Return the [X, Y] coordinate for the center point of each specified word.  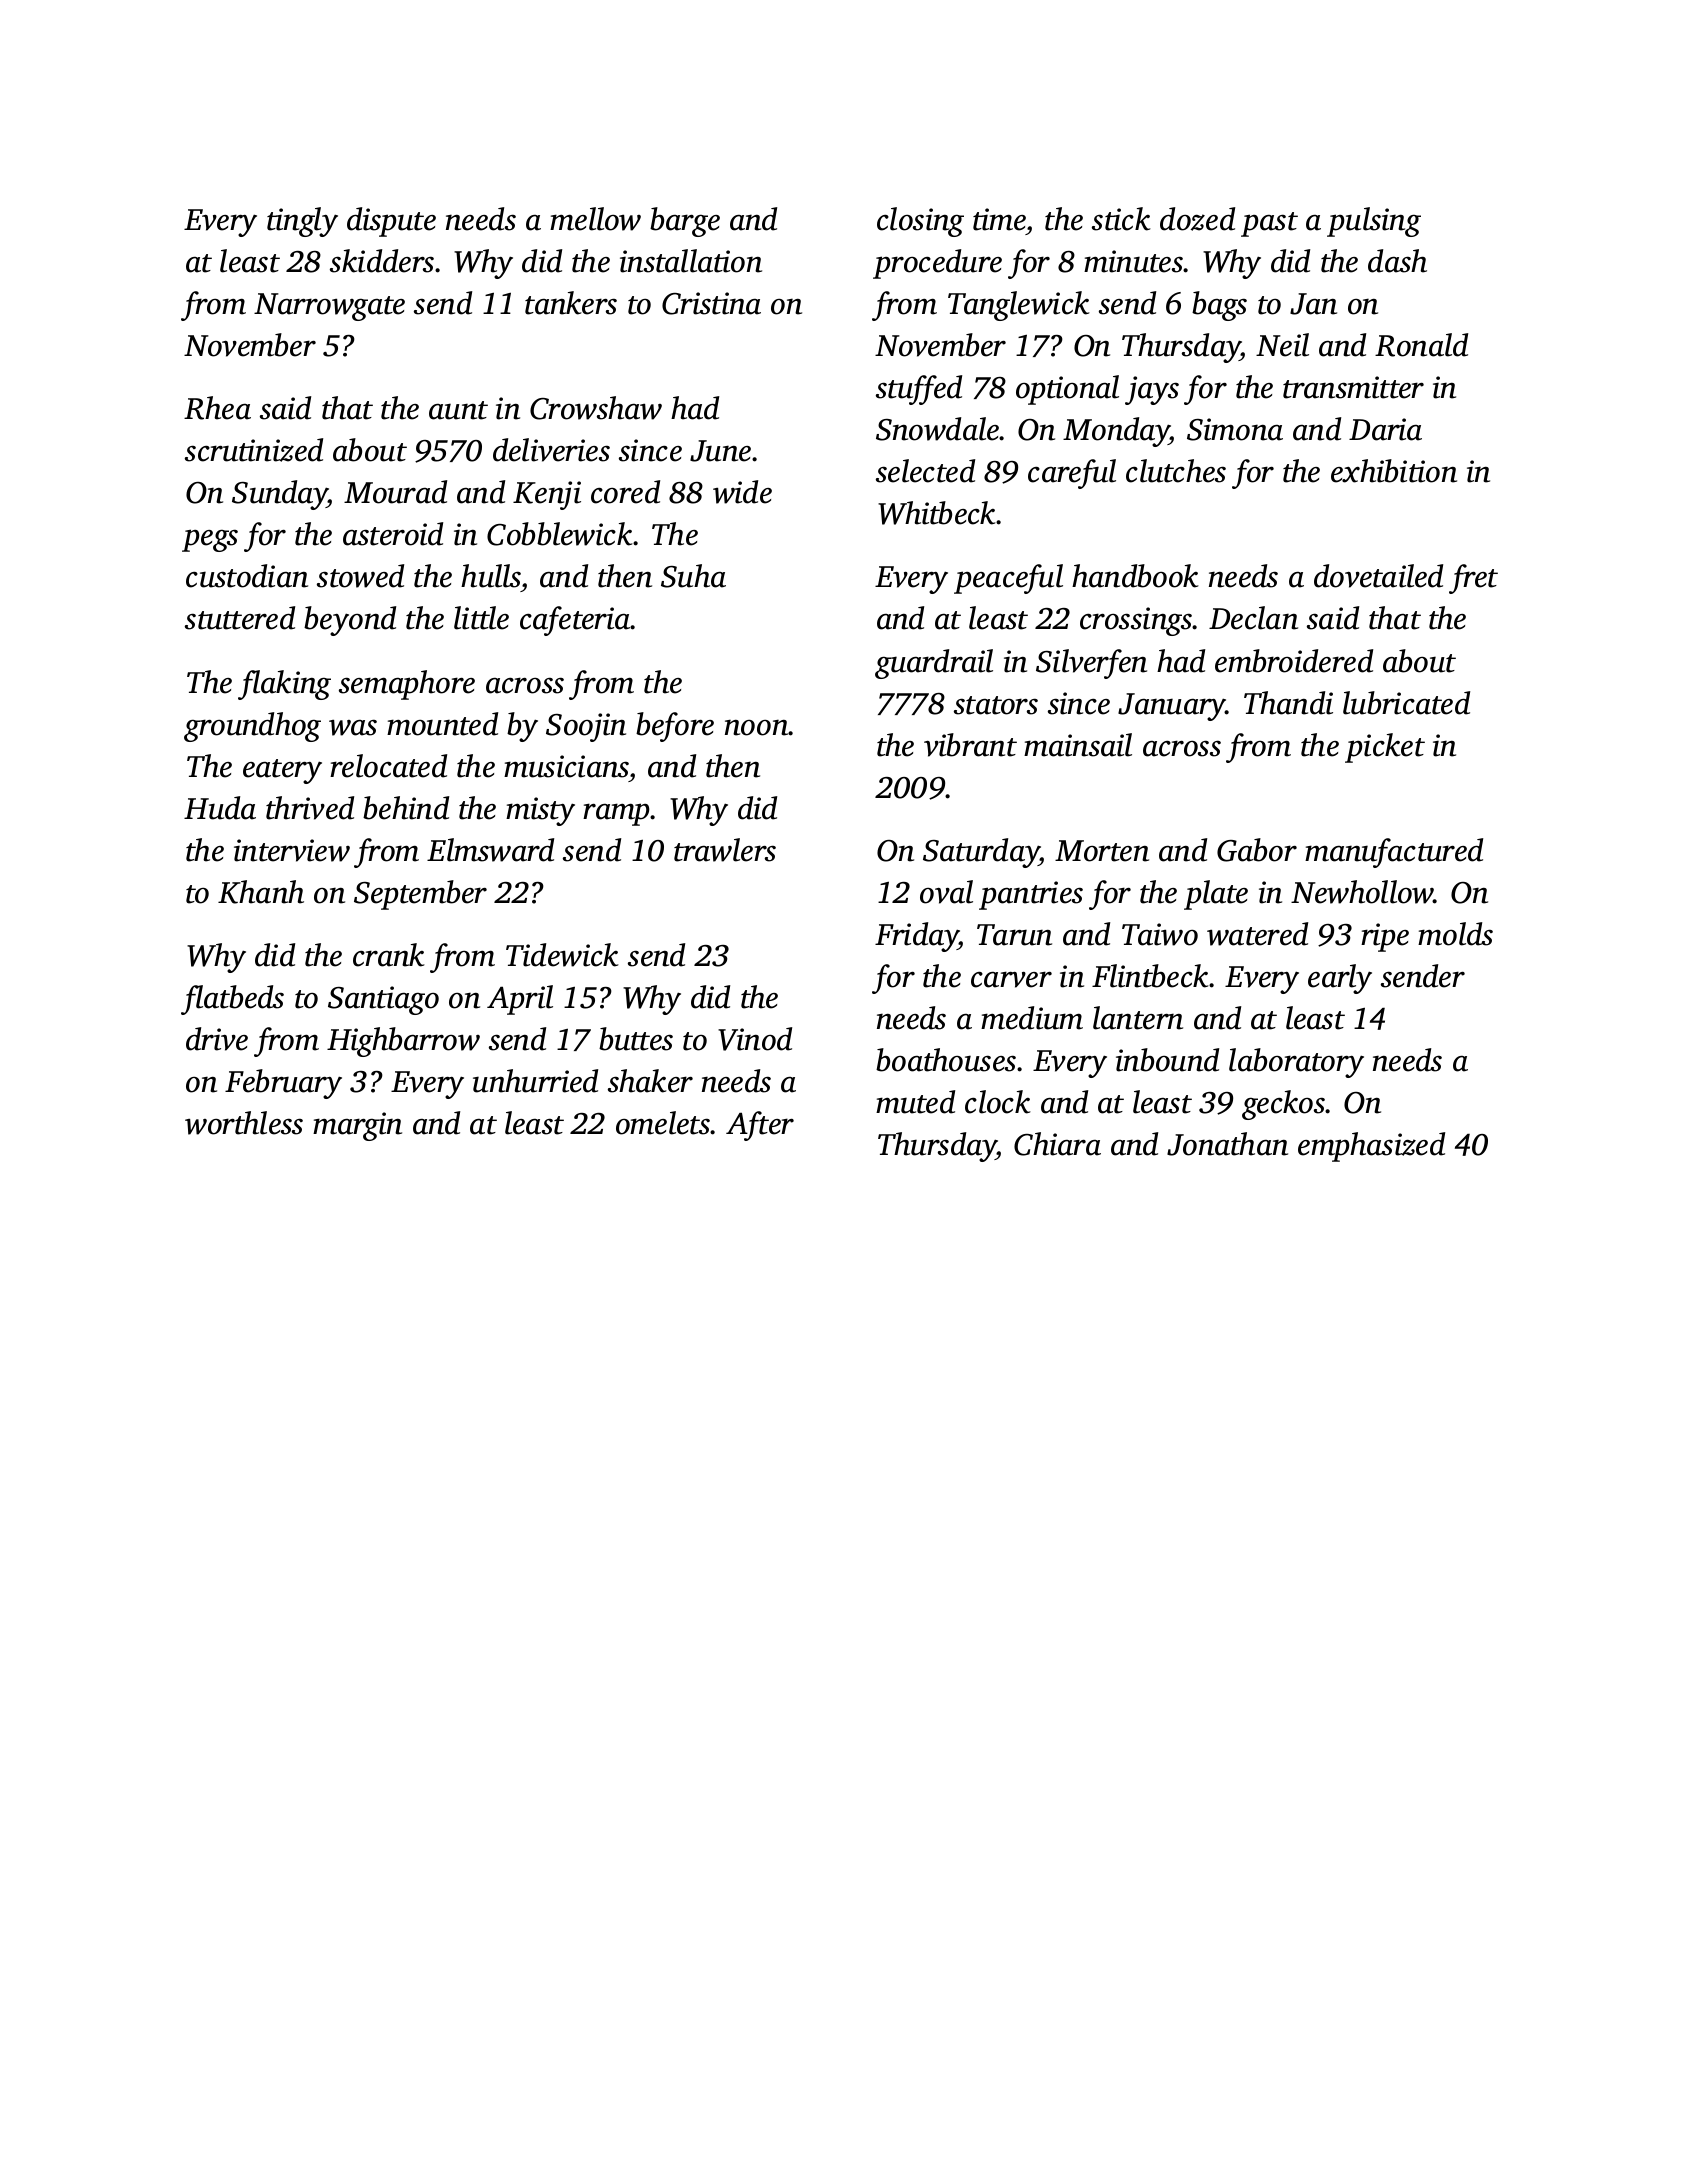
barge [685, 222]
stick [1121, 219]
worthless [244, 1123]
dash [1397, 261]
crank [389, 955]
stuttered [240, 618]
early [1340, 979]
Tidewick [562, 955]
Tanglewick [1019, 306]
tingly [302, 222]
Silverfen [1091, 664]
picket [1385, 748]
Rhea [217, 408]
